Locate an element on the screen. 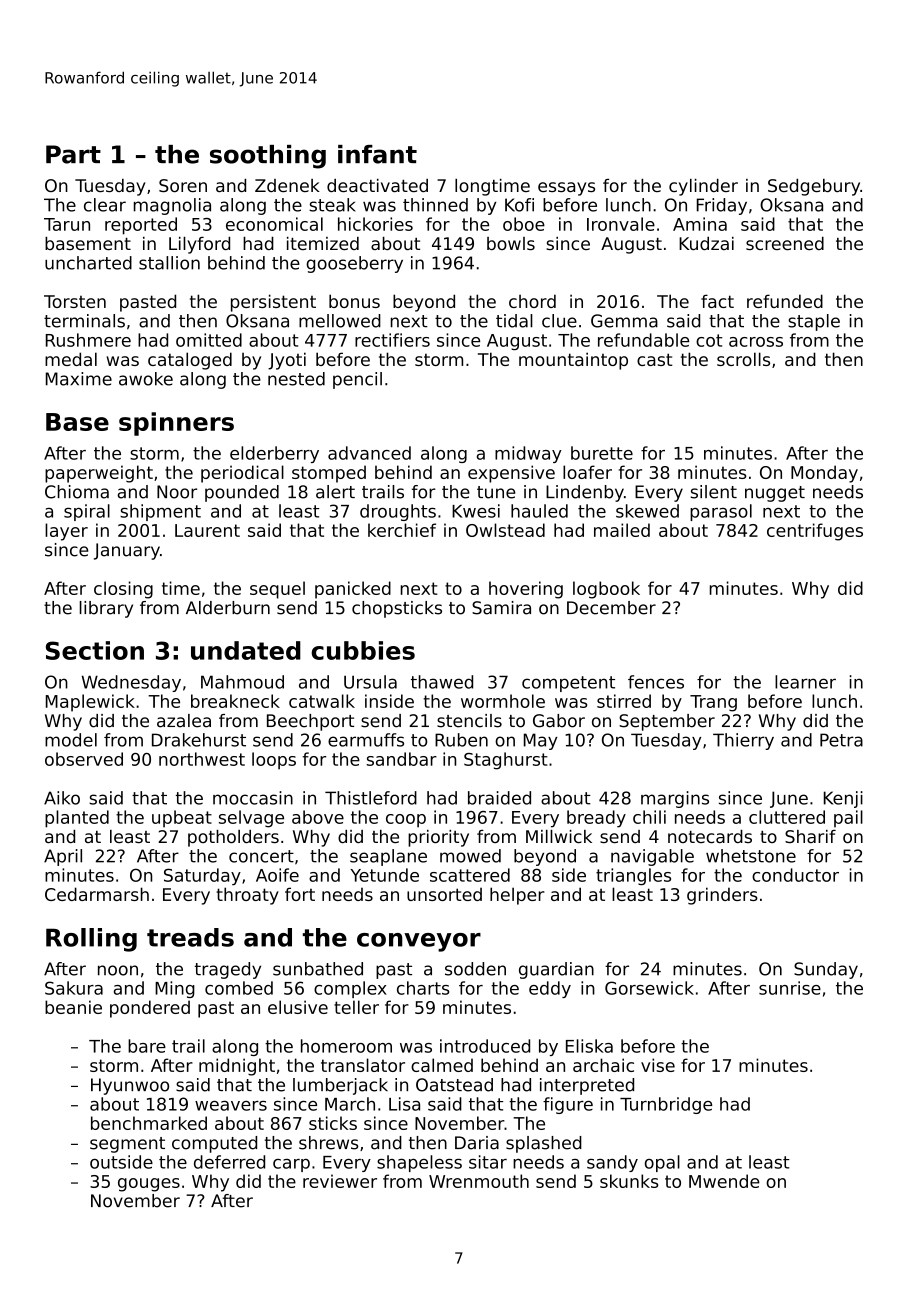 This screenshot has height=1316, width=908. September is located at coordinates (667, 722).
